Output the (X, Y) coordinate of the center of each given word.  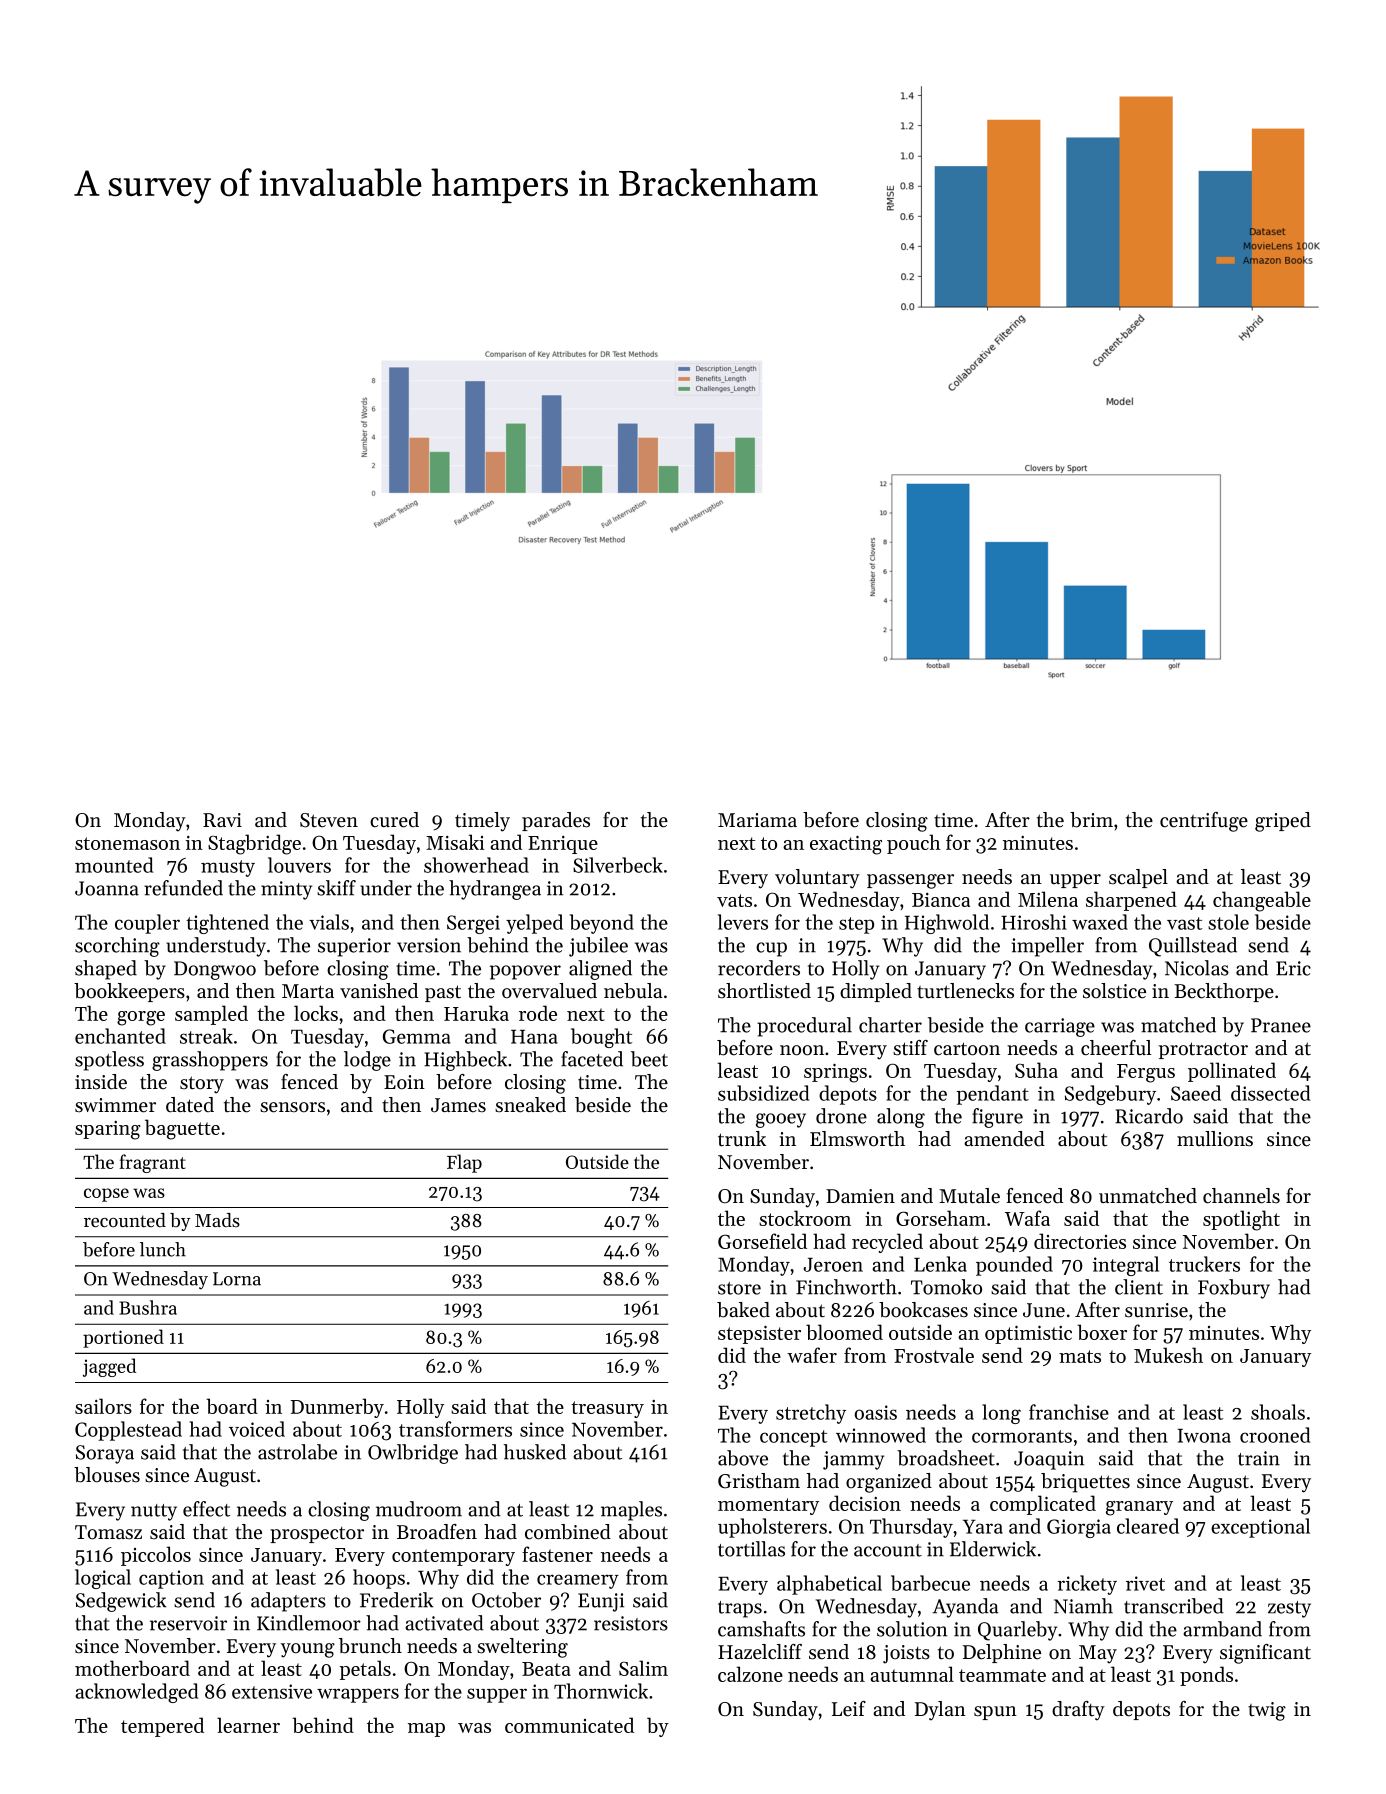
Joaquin (1049, 1460)
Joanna (107, 888)
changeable (1262, 901)
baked (743, 1310)
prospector (317, 1535)
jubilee (598, 947)
